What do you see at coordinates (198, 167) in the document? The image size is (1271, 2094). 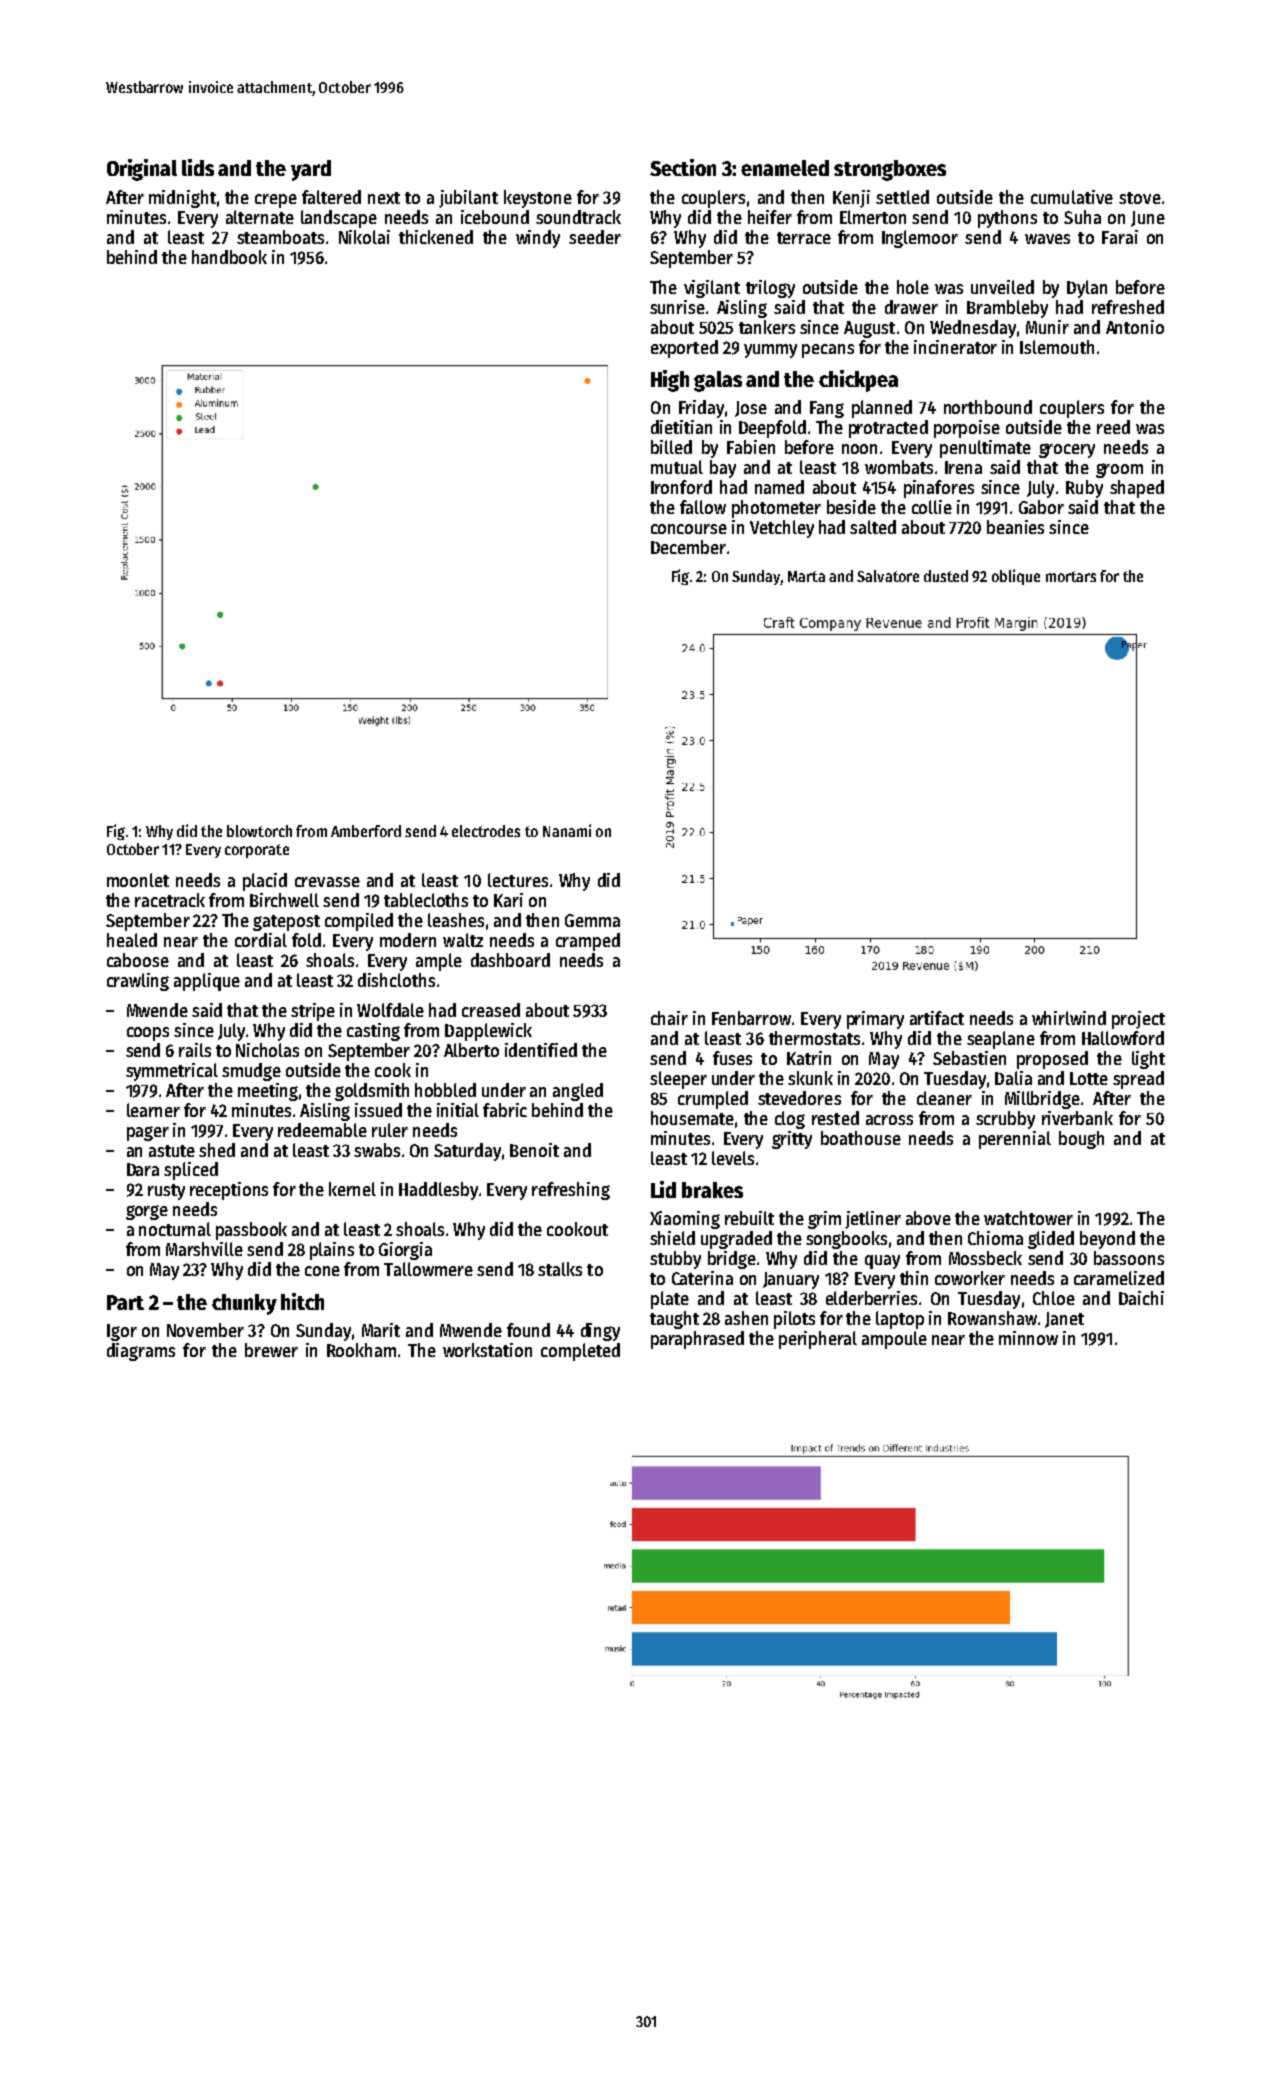 I see `lids` at bounding box center [198, 167].
